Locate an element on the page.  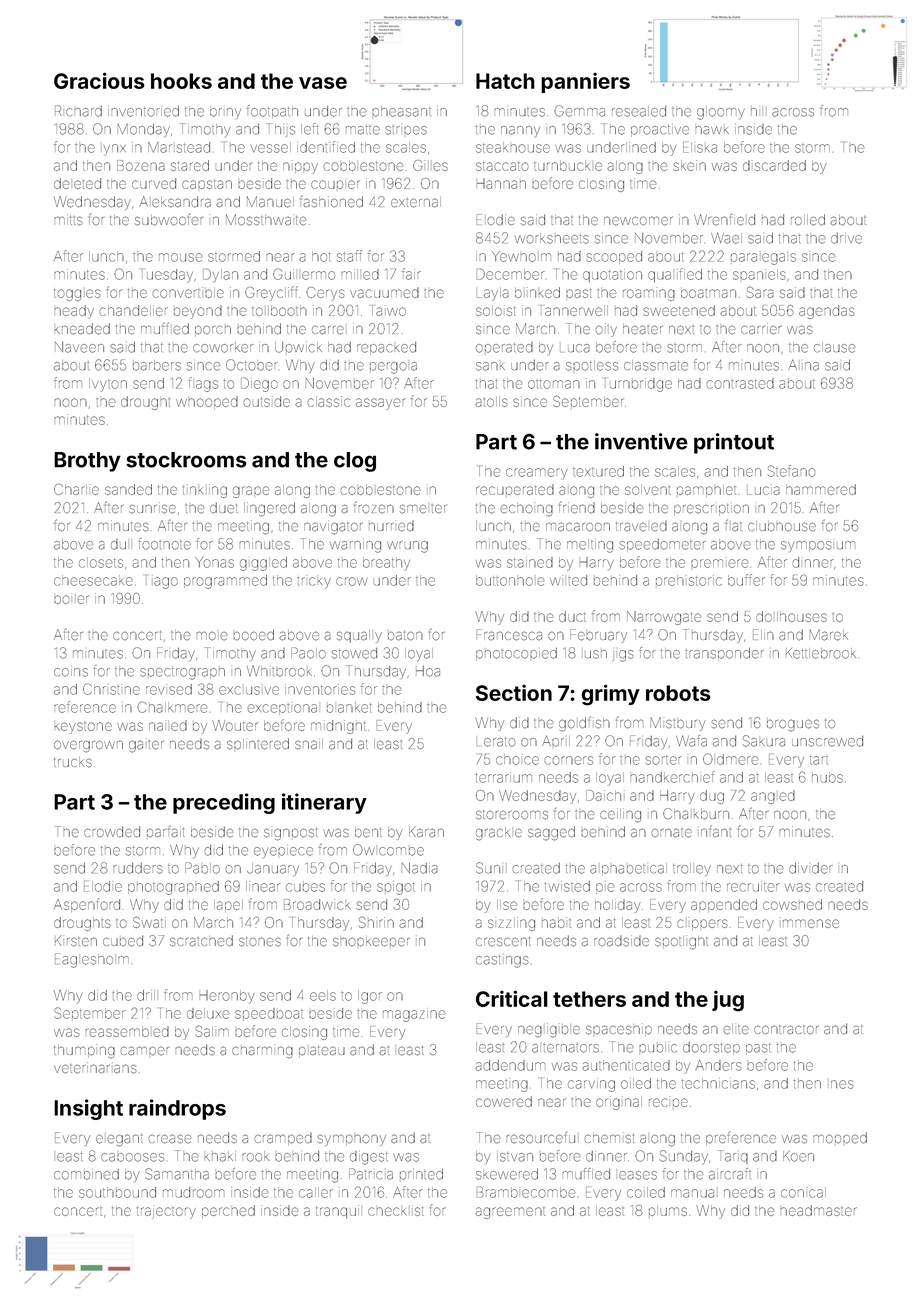
smelter is located at coordinates (423, 509).
